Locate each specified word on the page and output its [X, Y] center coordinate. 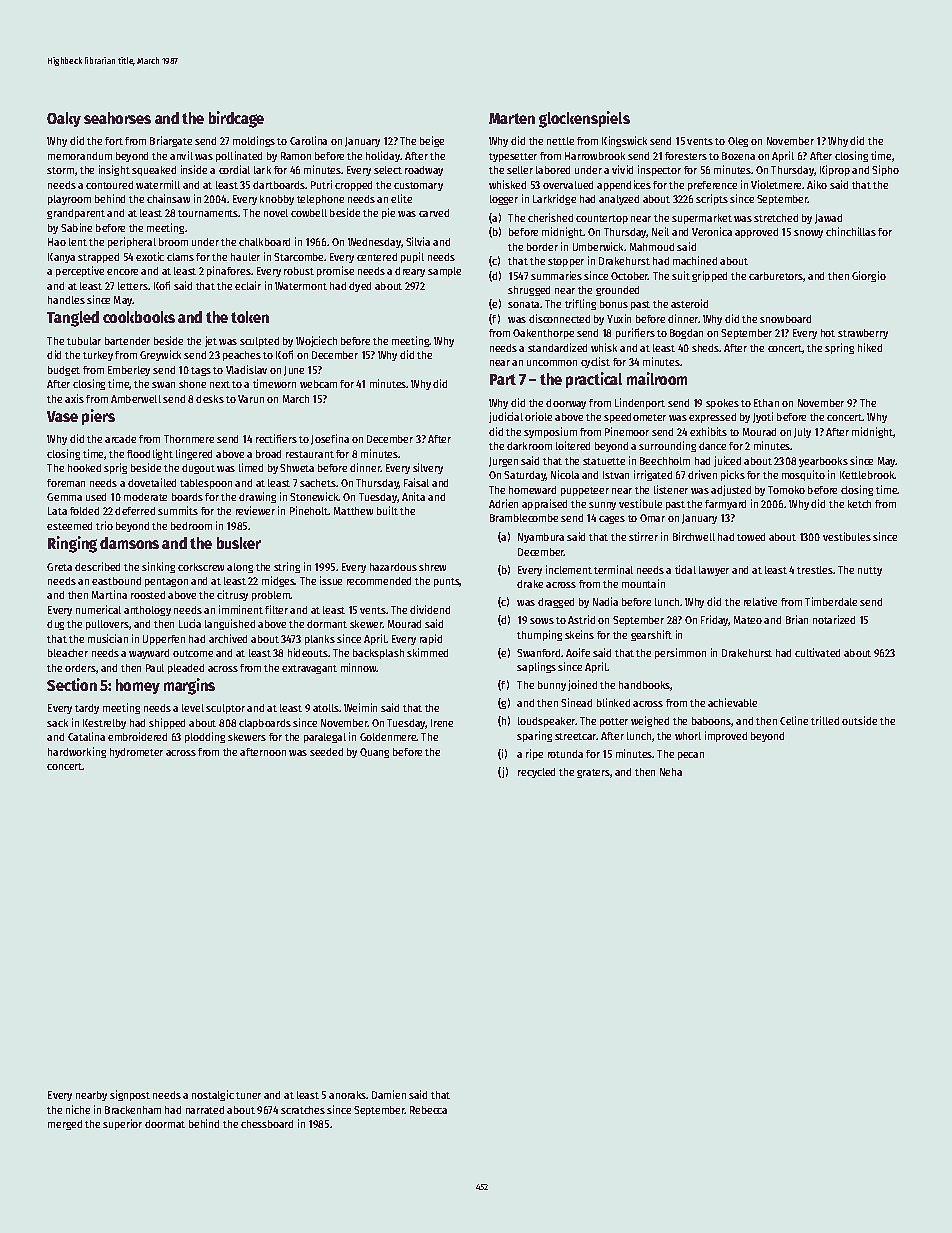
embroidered [137, 736]
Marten [512, 118]
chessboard [267, 1124]
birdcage [236, 119]
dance [712, 446]
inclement [569, 569]
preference [712, 186]
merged [65, 1125]
